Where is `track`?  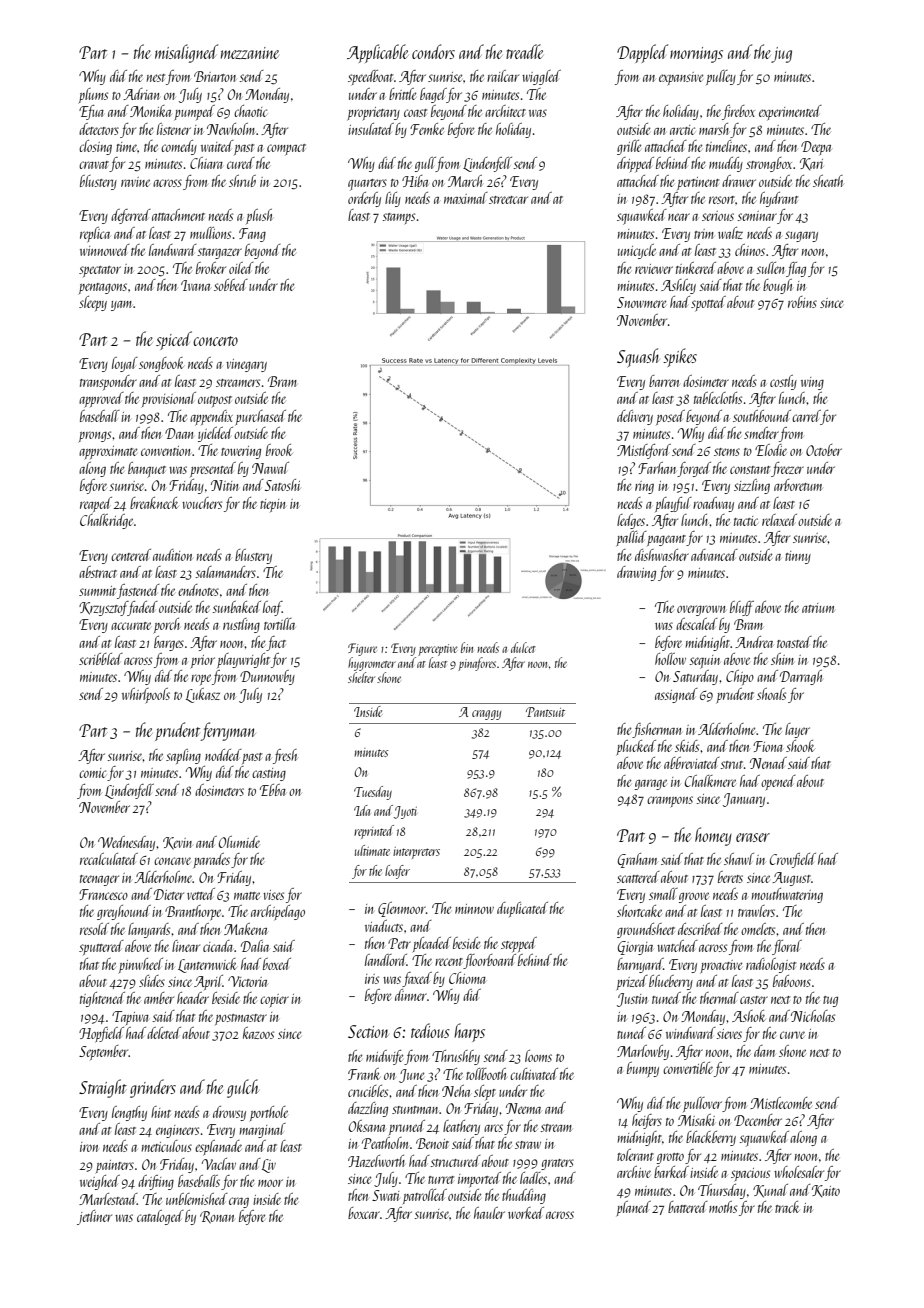
track is located at coordinates (787, 1207).
